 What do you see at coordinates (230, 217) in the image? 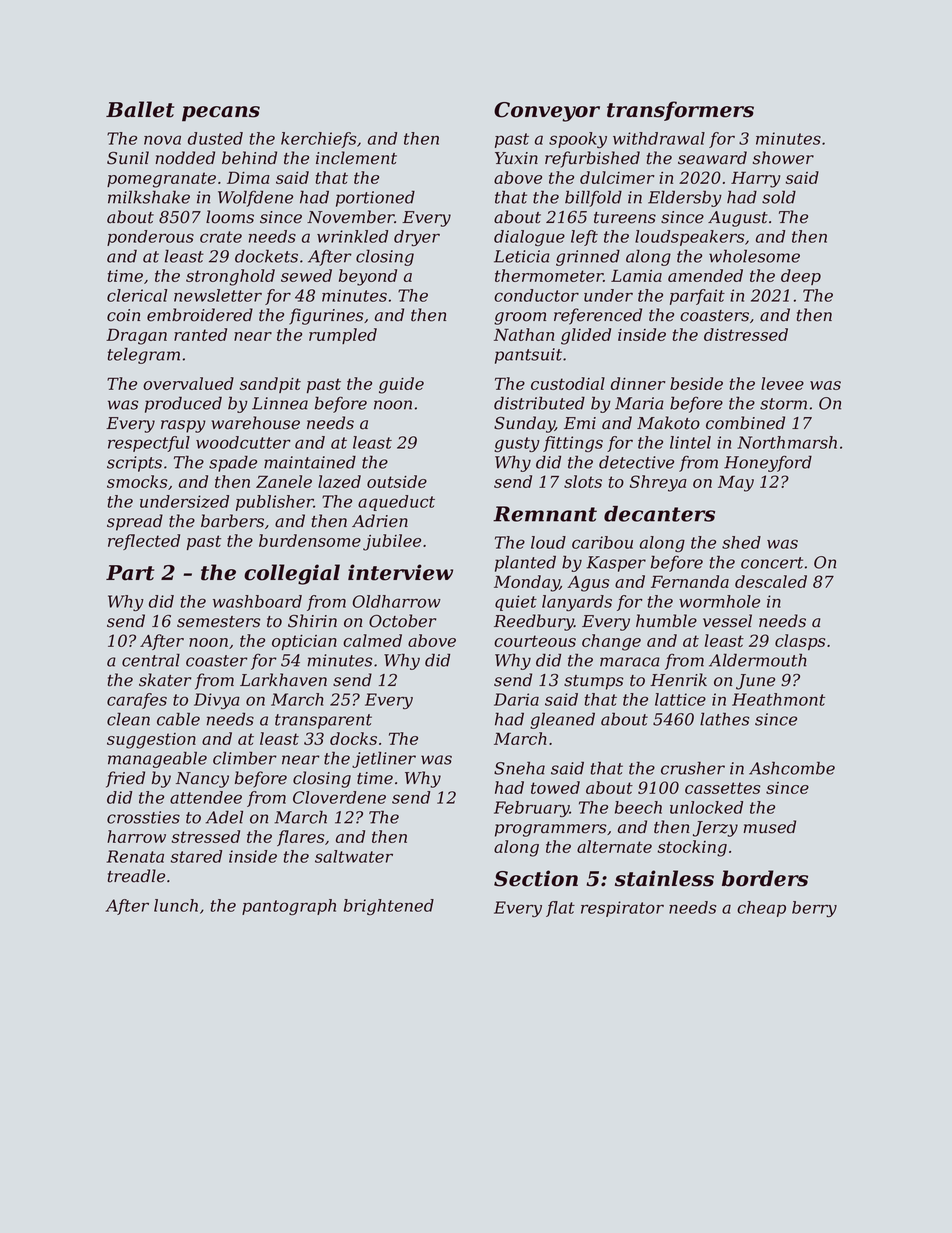
I see `looms` at bounding box center [230, 217].
